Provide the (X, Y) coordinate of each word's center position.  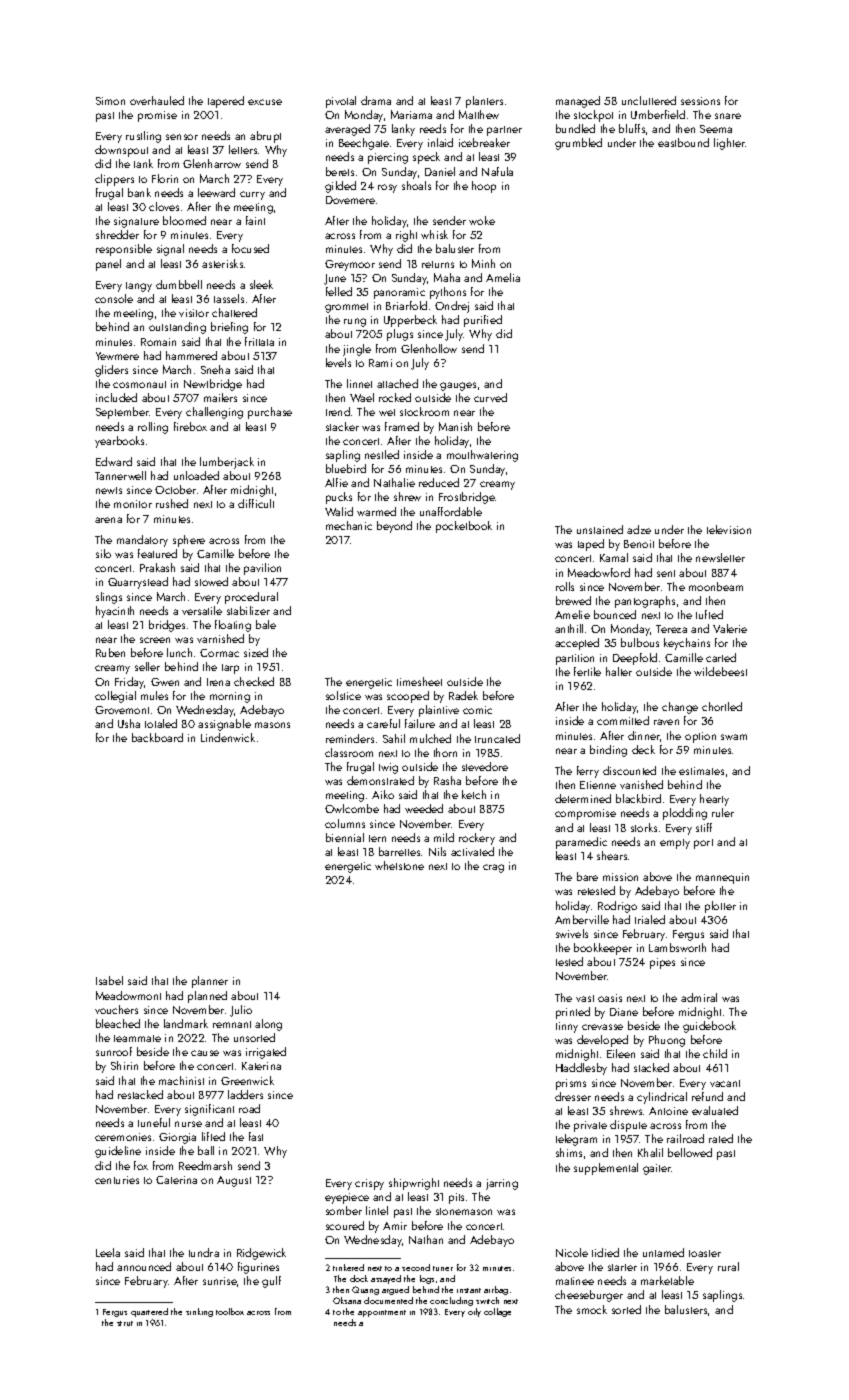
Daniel (440, 171)
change (680, 708)
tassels (229, 298)
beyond (394, 527)
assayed (386, 1279)
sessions (700, 101)
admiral (699, 997)
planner (210, 982)
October (175, 489)
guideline (118, 1152)
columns (345, 823)
